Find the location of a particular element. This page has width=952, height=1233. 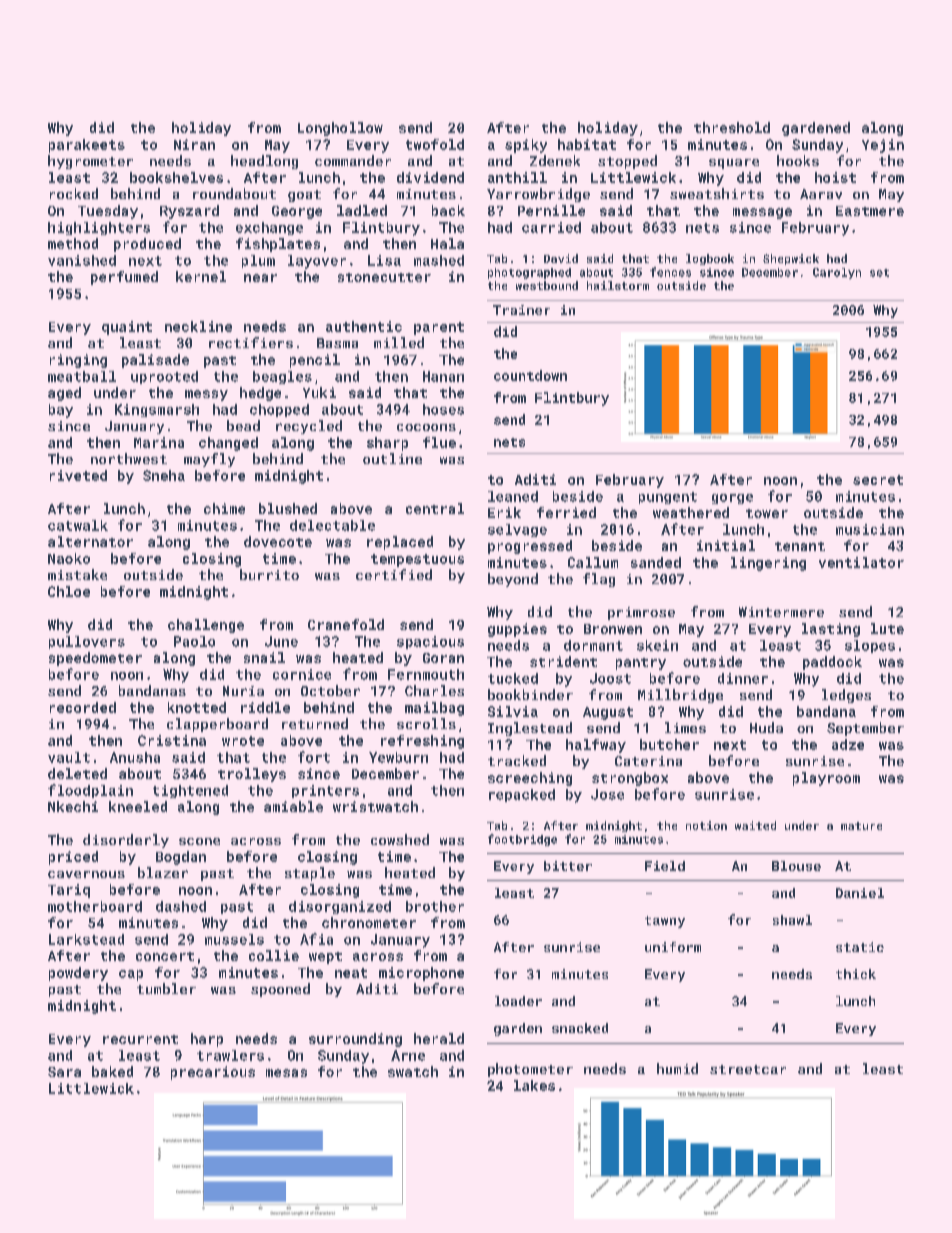

Larkstead is located at coordinates (86, 939).
